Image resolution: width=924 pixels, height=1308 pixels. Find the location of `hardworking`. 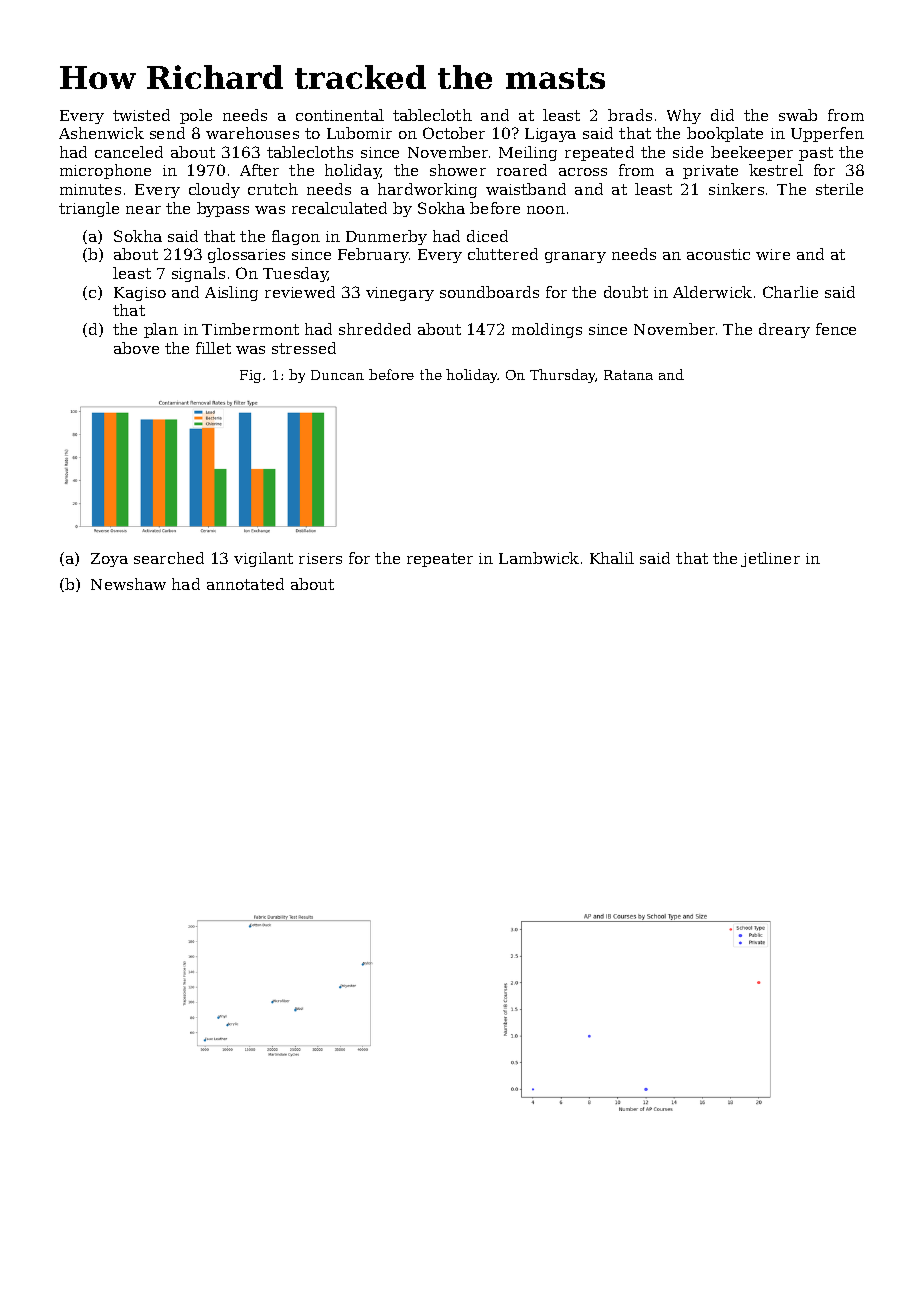

hardworking is located at coordinates (427, 190).
